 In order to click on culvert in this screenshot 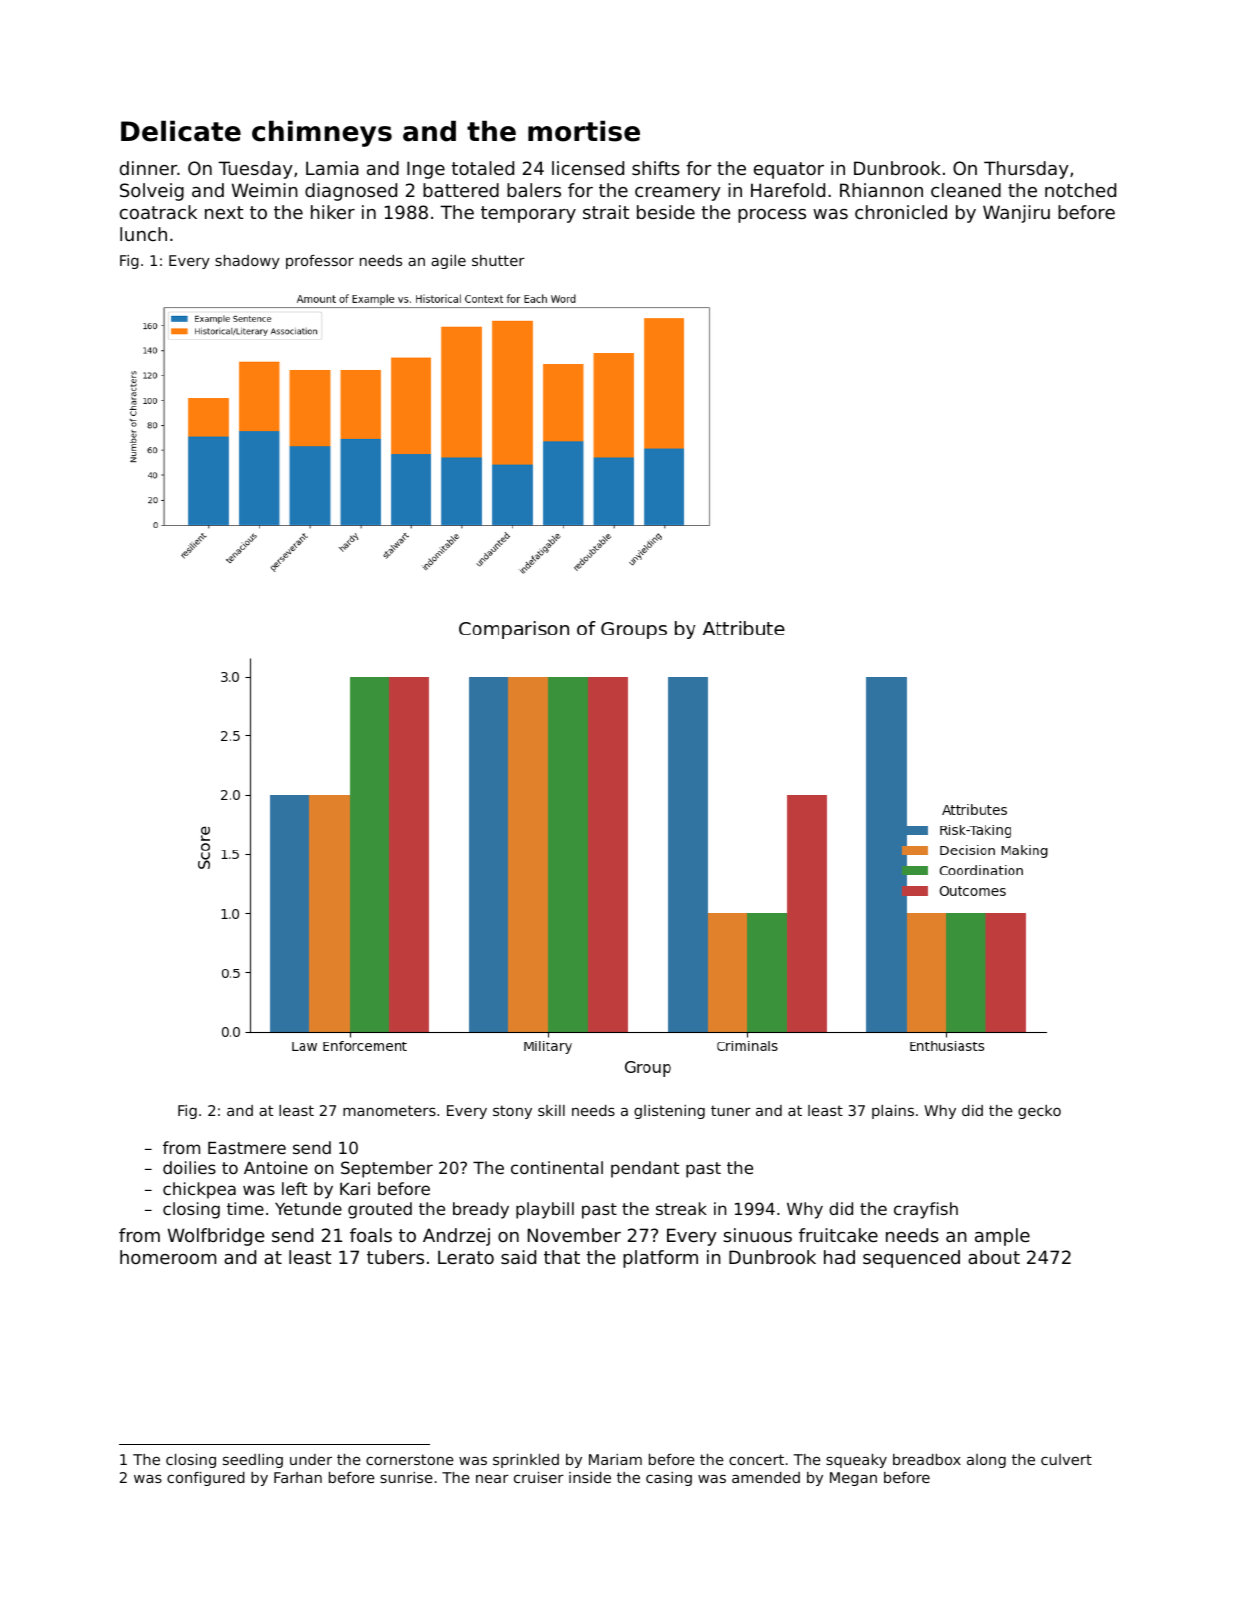, I will do `click(1066, 1459)`.
